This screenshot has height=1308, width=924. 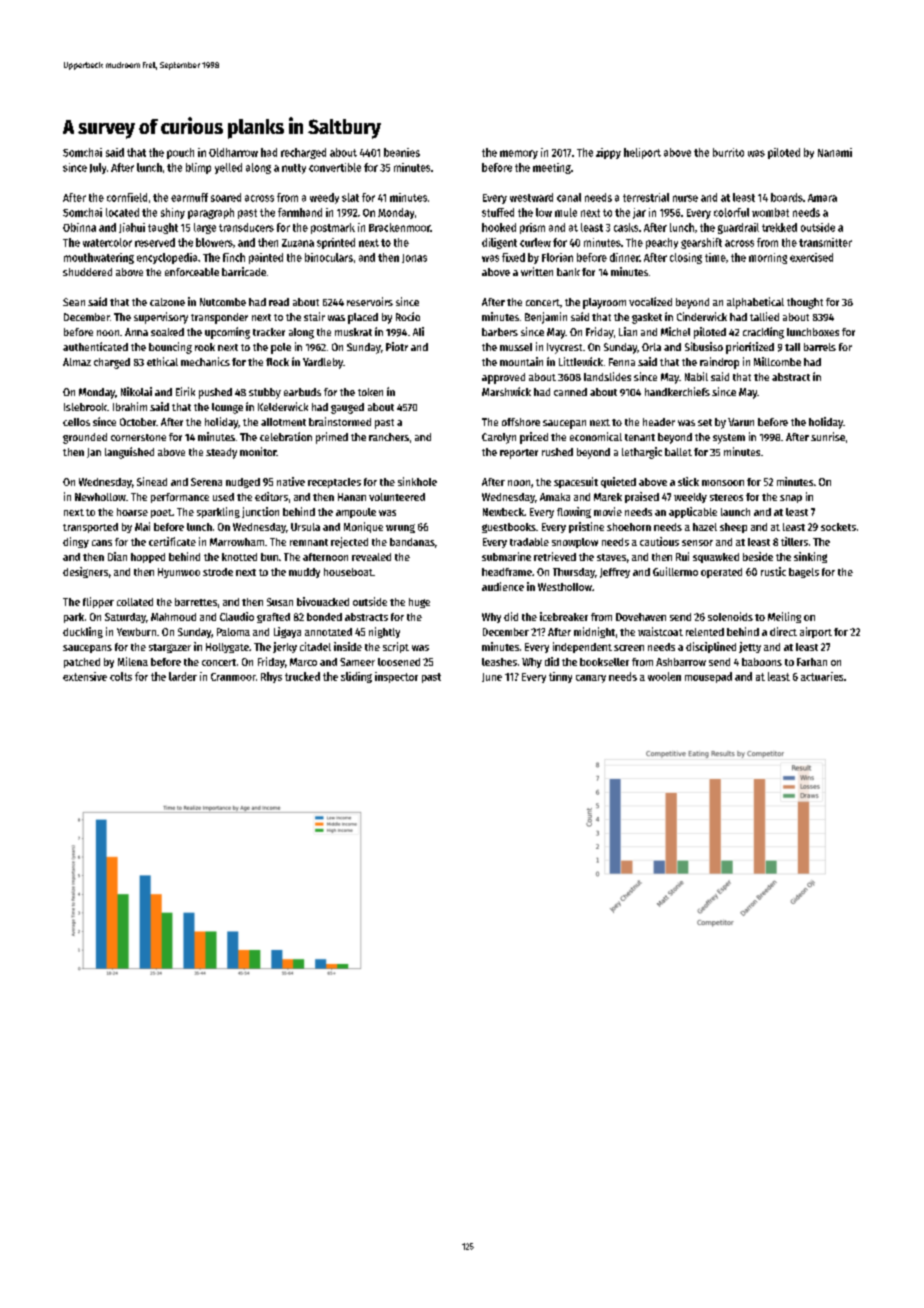 What do you see at coordinates (755, 303) in the screenshot?
I see `alphabetical` at bounding box center [755, 303].
